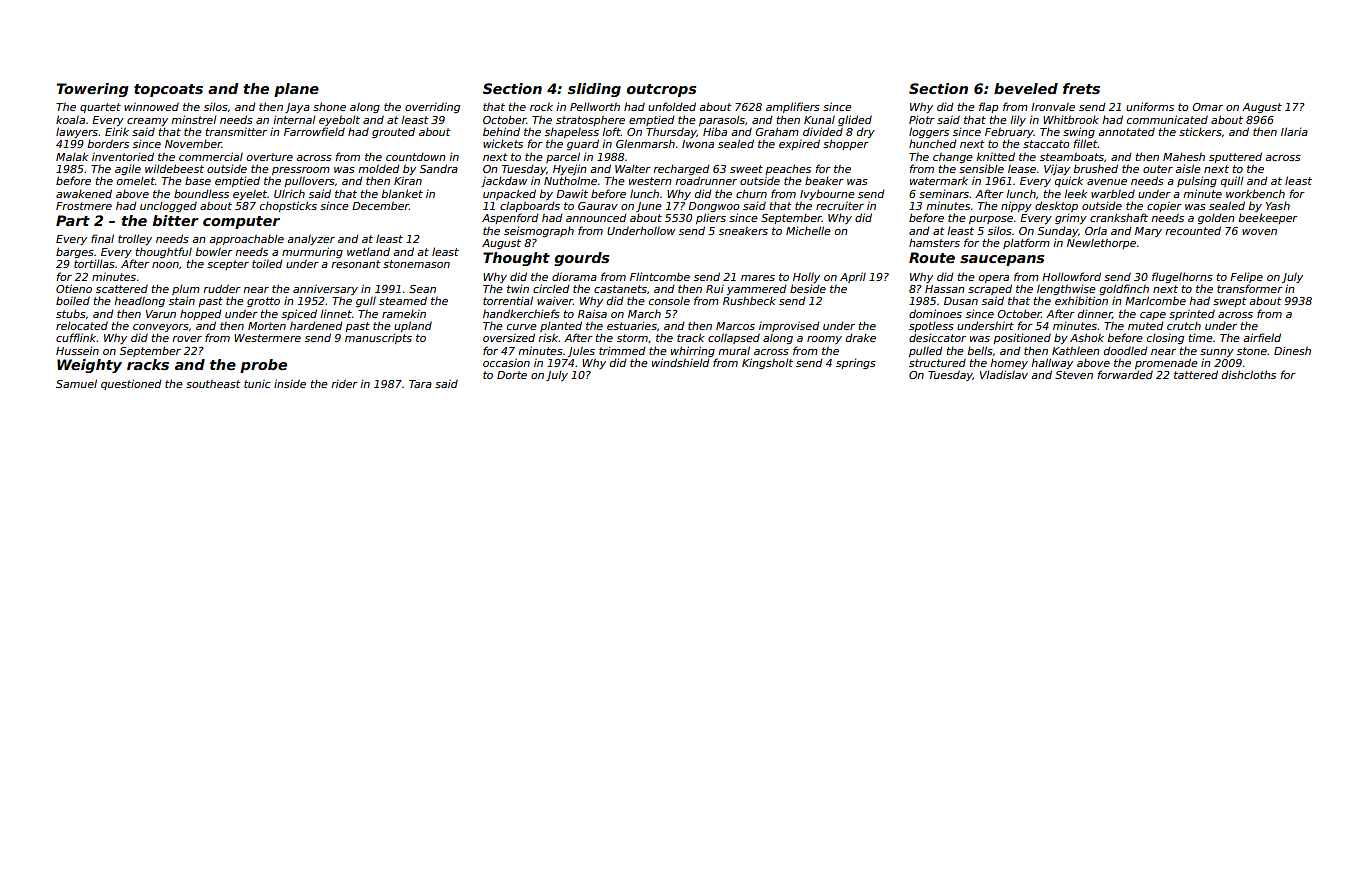 Image resolution: width=1372 pixels, height=887 pixels. I want to click on Kiran, so click(408, 180).
